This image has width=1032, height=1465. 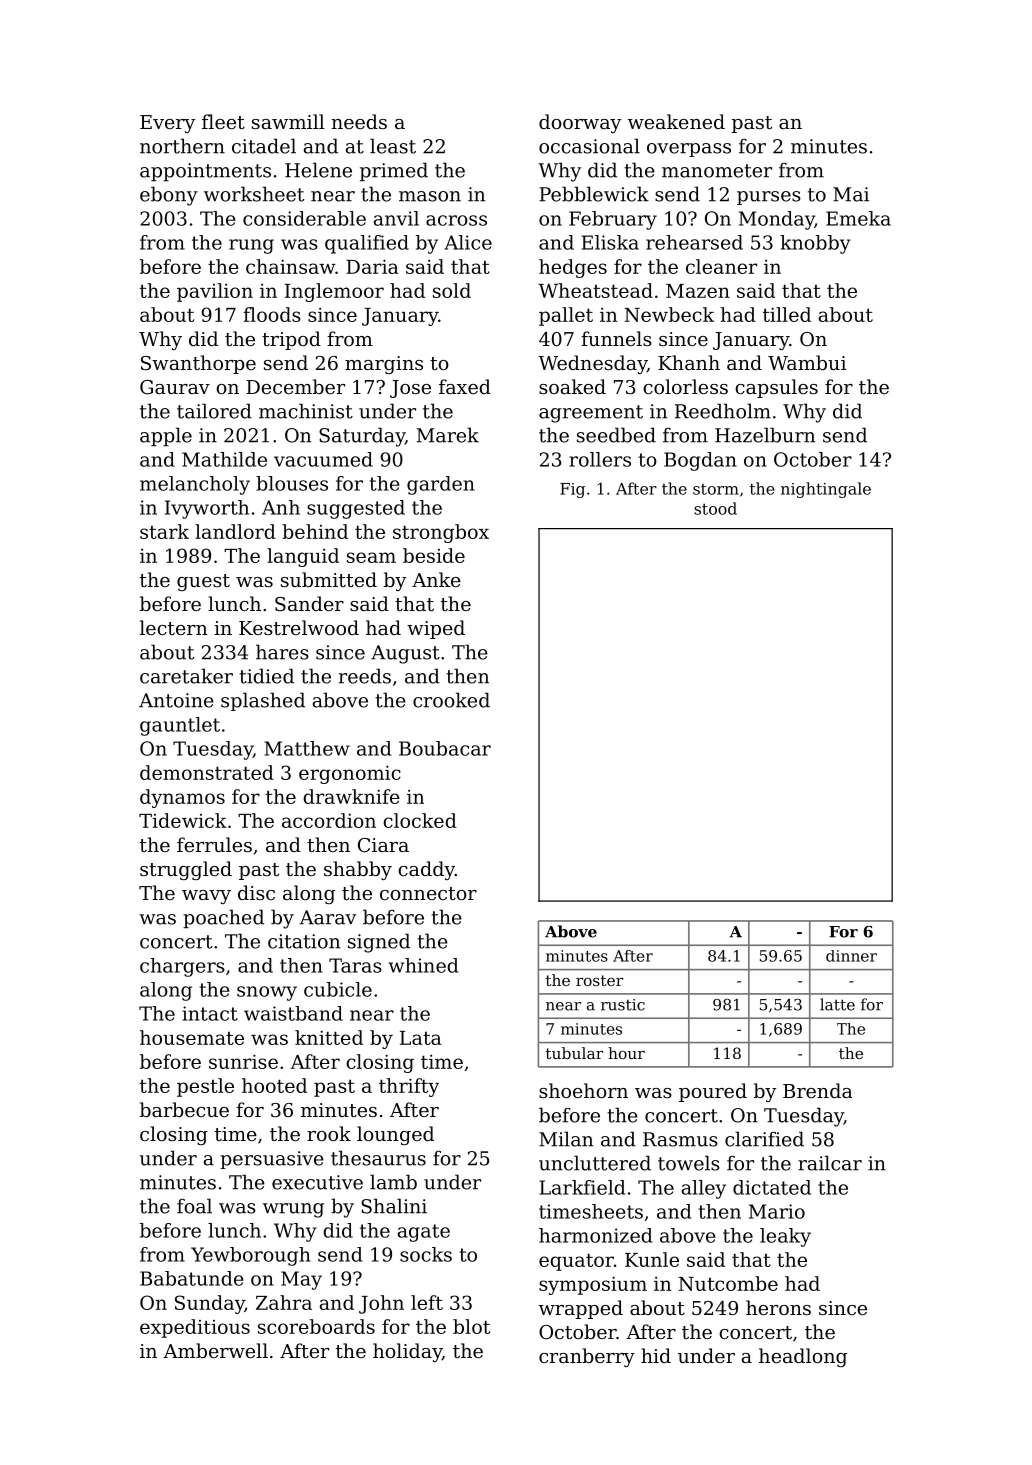 I want to click on capsules, so click(x=776, y=388).
